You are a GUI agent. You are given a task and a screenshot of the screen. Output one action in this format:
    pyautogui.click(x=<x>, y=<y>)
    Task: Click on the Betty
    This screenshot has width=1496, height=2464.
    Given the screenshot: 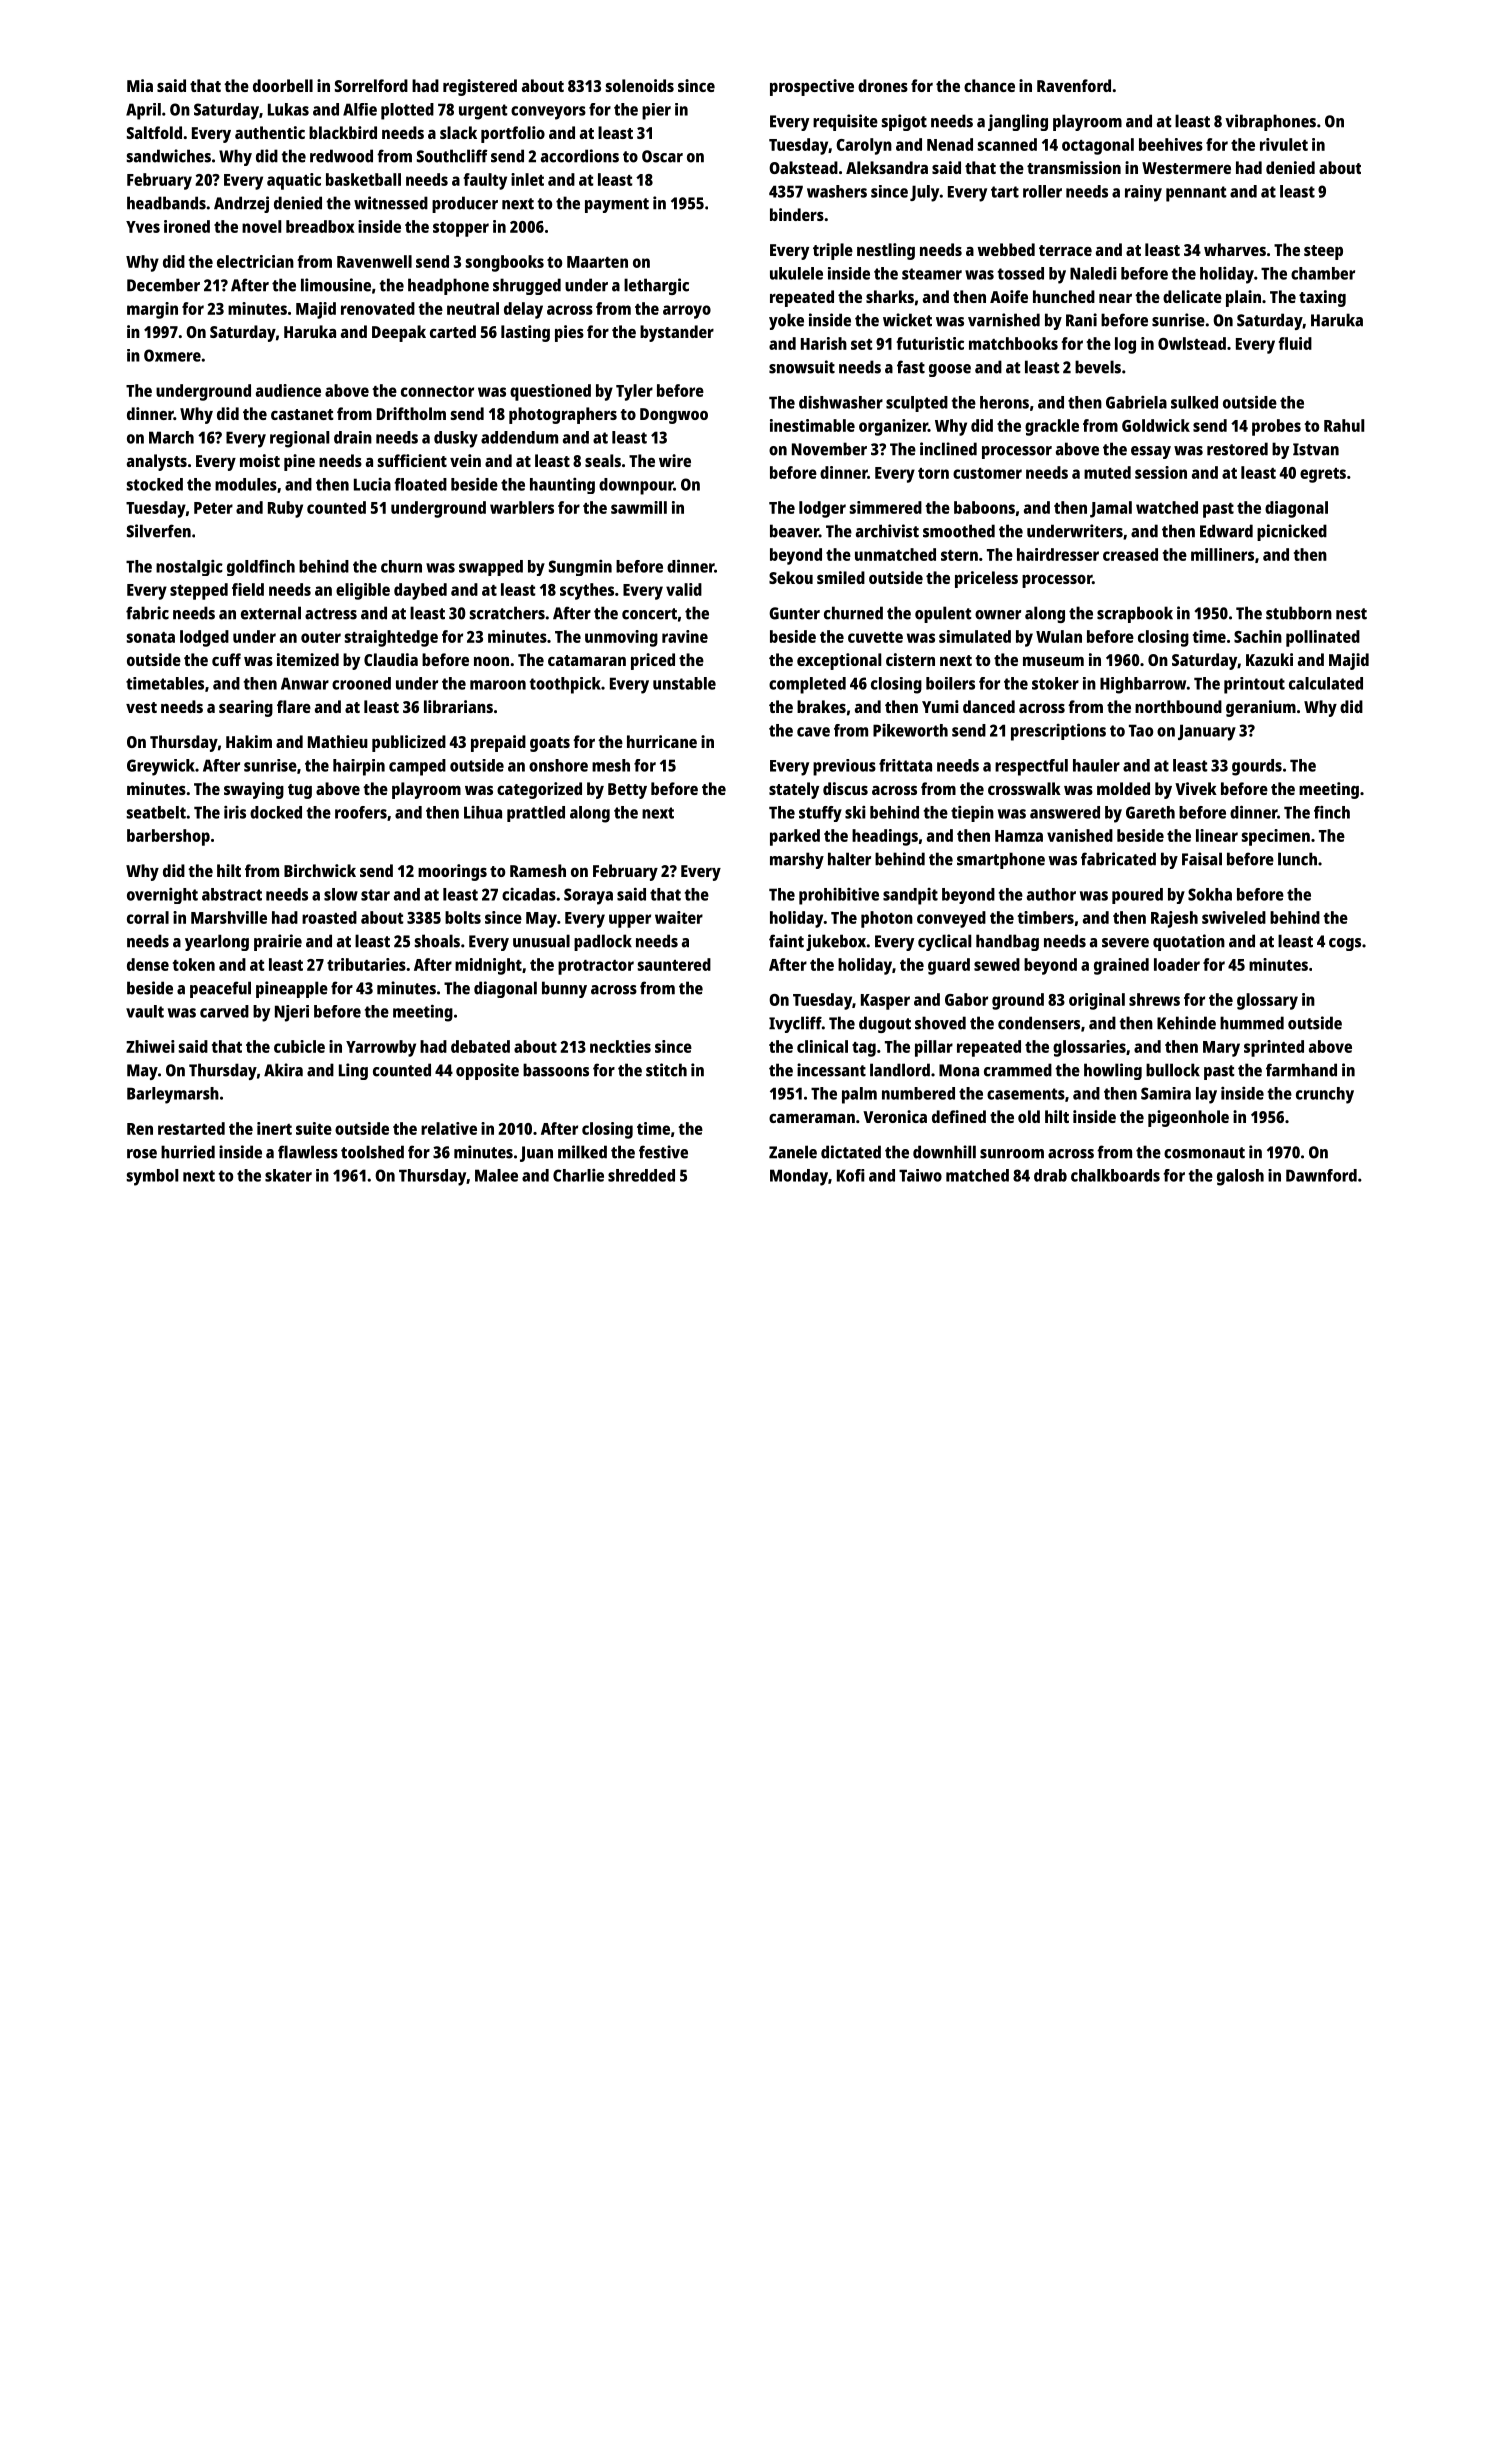 What is the action you would take?
    pyautogui.click(x=627, y=791)
